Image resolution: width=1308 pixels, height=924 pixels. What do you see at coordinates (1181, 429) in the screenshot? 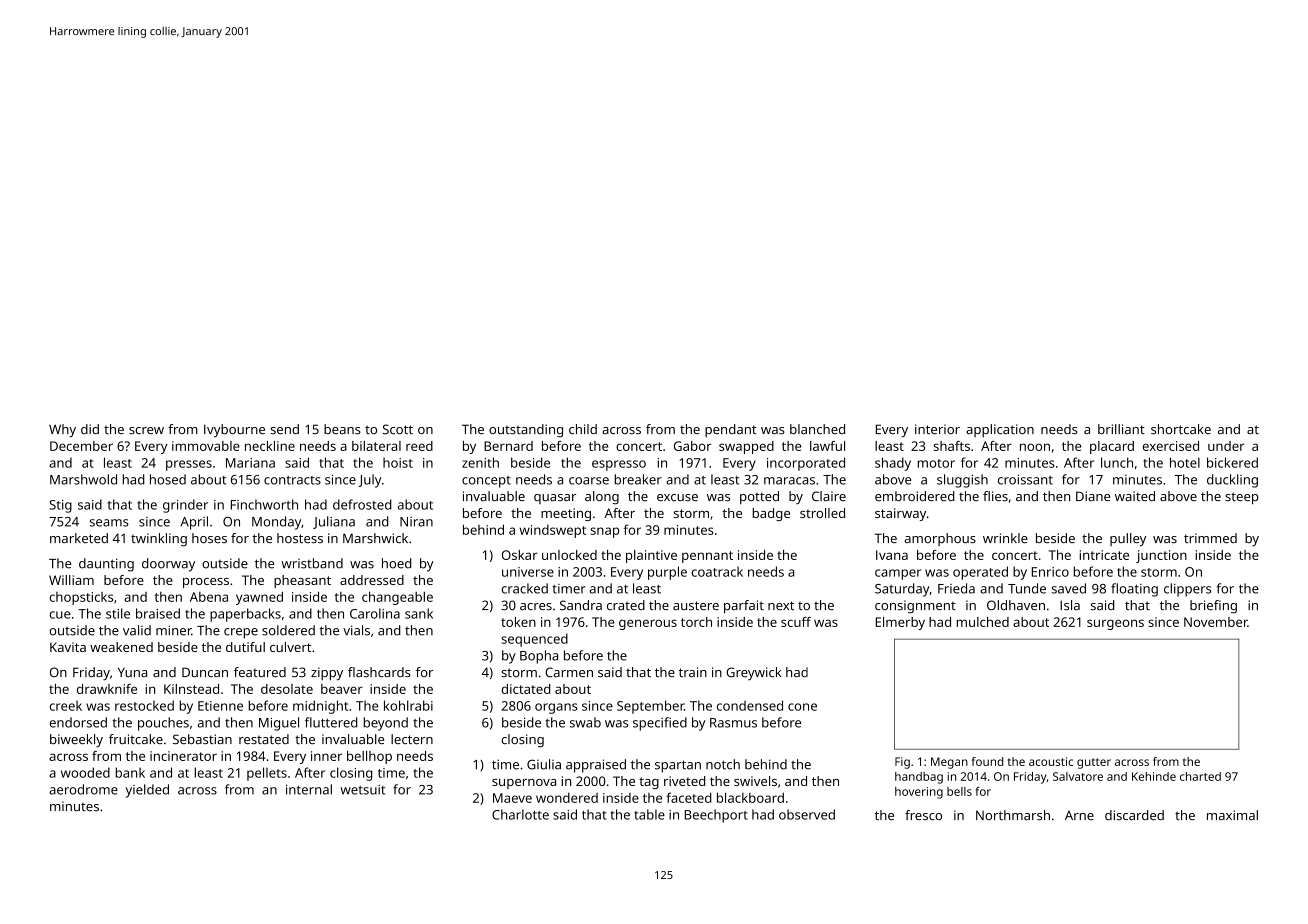
I see `shortcake` at bounding box center [1181, 429].
